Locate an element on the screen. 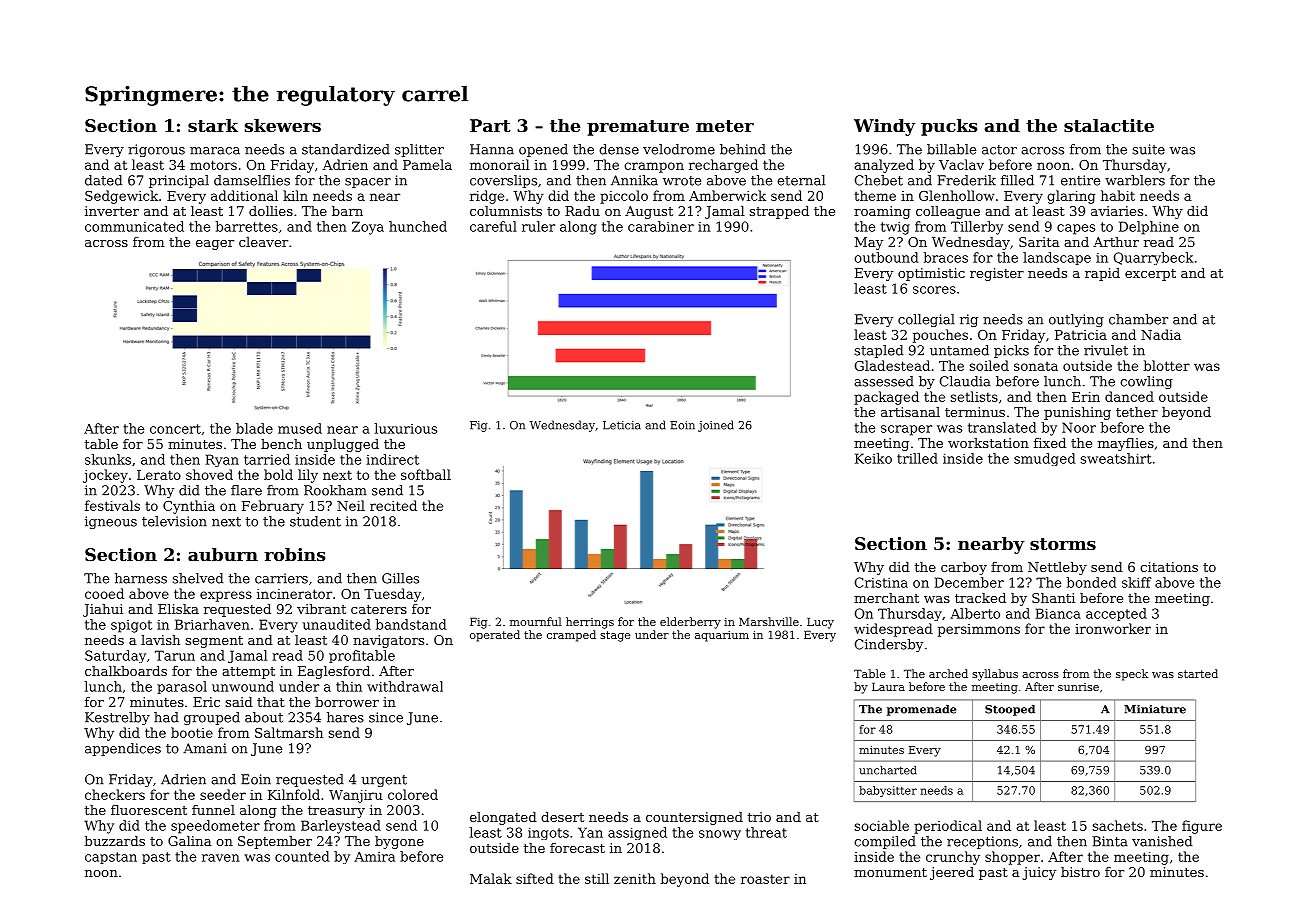 Image resolution: width=1308 pixels, height=924 pixels. artisanal is located at coordinates (910, 412).
